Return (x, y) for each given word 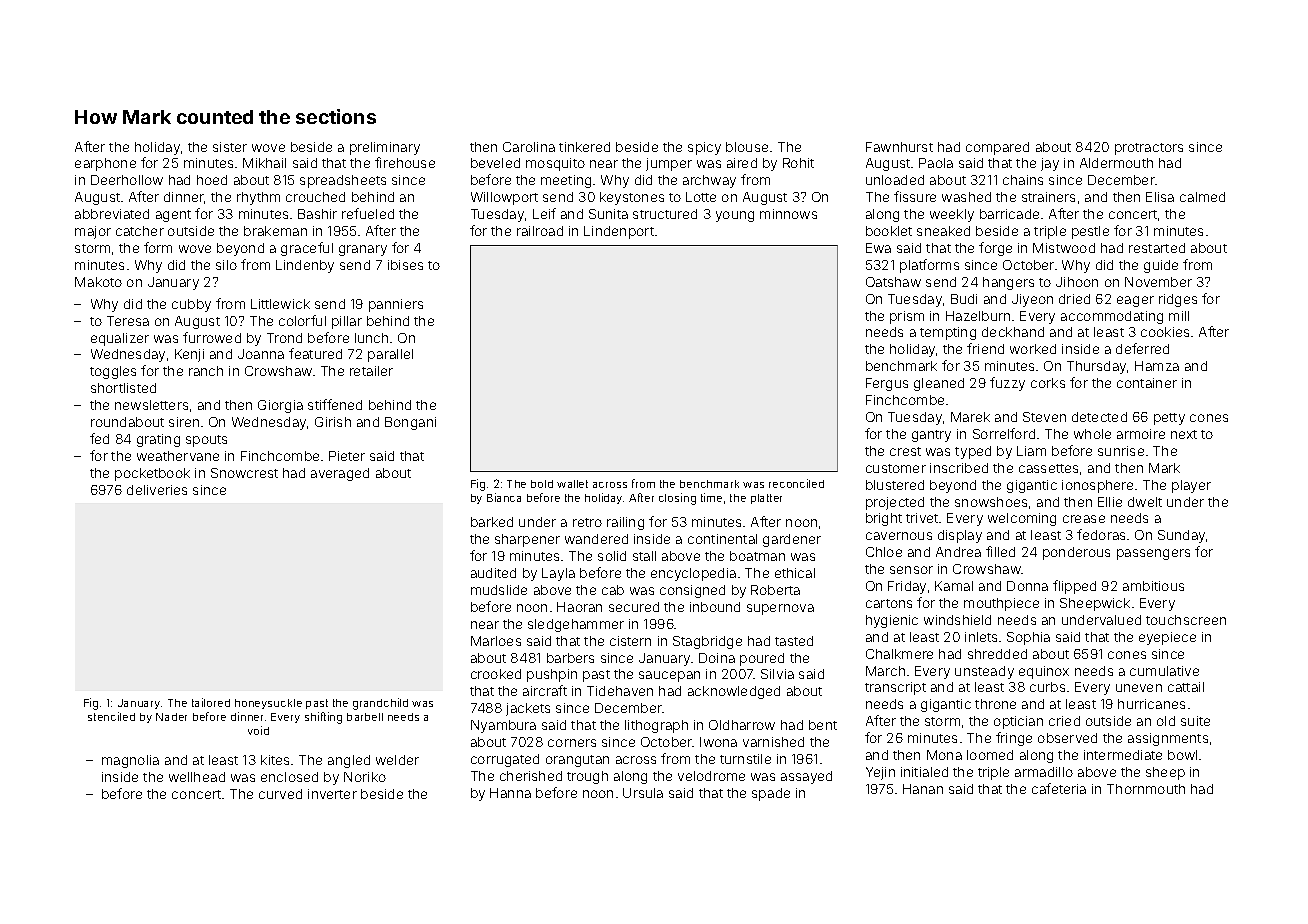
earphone (105, 164)
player (1191, 486)
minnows (788, 214)
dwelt (1145, 502)
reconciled (796, 483)
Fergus (887, 384)
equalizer (120, 339)
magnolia (130, 761)
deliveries (157, 490)
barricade (1009, 214)
